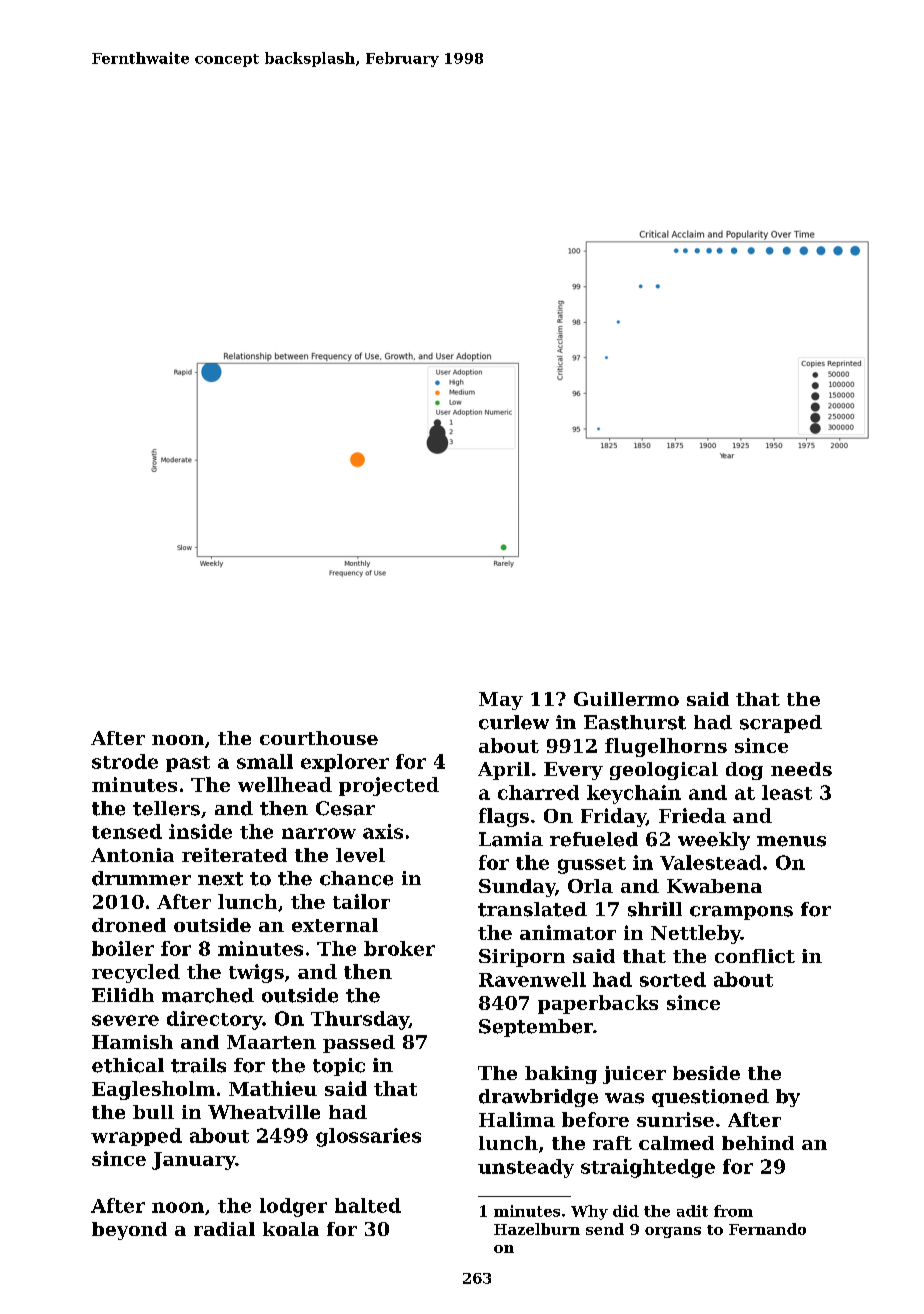 This document has width=924, height=1314. Describe the element at coordinates (781, 724) in the document. I see `scraped` at that location.
